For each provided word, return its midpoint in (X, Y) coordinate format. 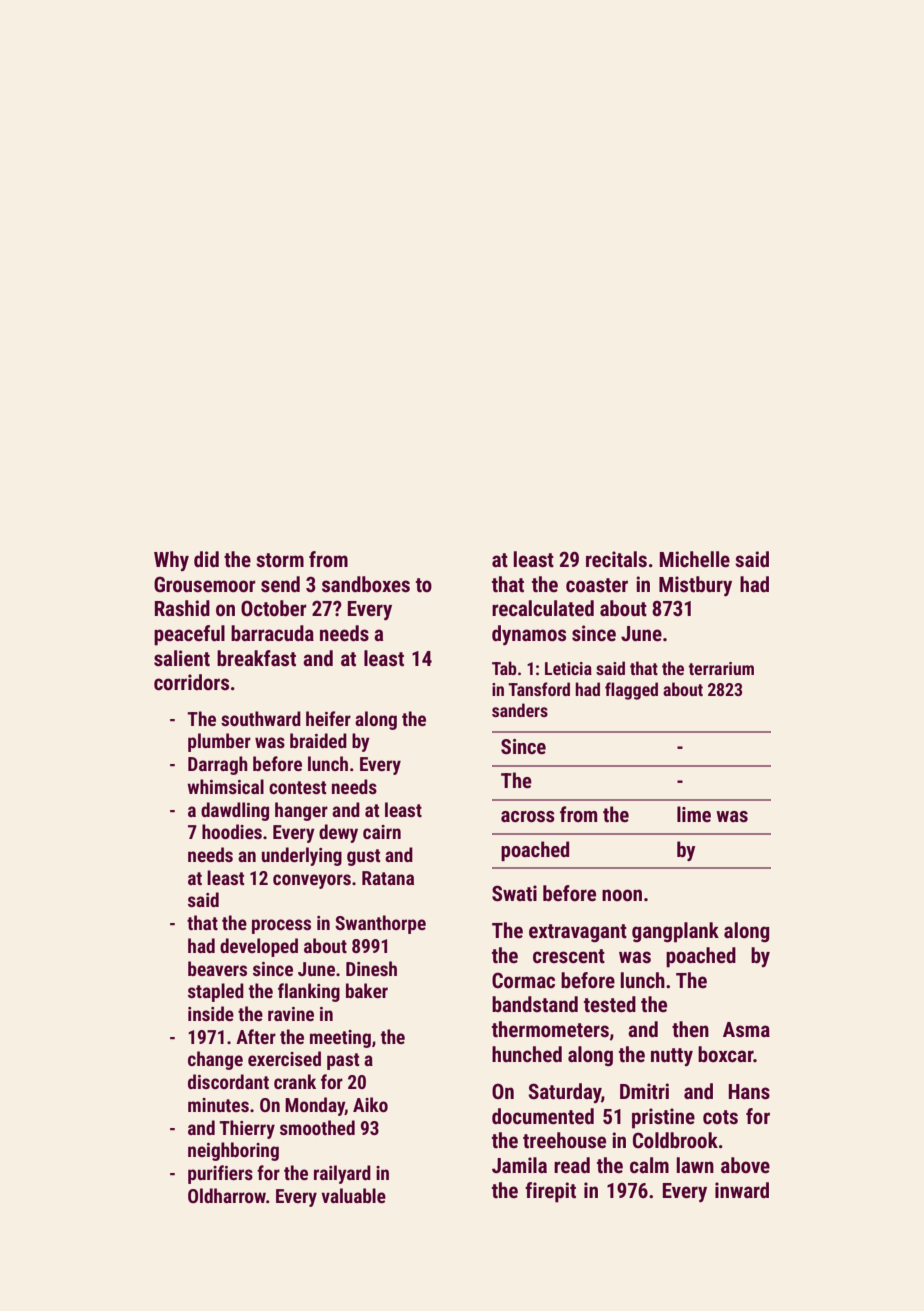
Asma (746, 1029)
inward (742, 1190)
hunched (527, 1054)
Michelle (695, 559)
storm (280, 560)
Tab (504, 668)
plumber (219, 742)
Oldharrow (227, 1195)
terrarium (721, 668)
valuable (353, 1195)
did (206, 559)
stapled (216, 992)
